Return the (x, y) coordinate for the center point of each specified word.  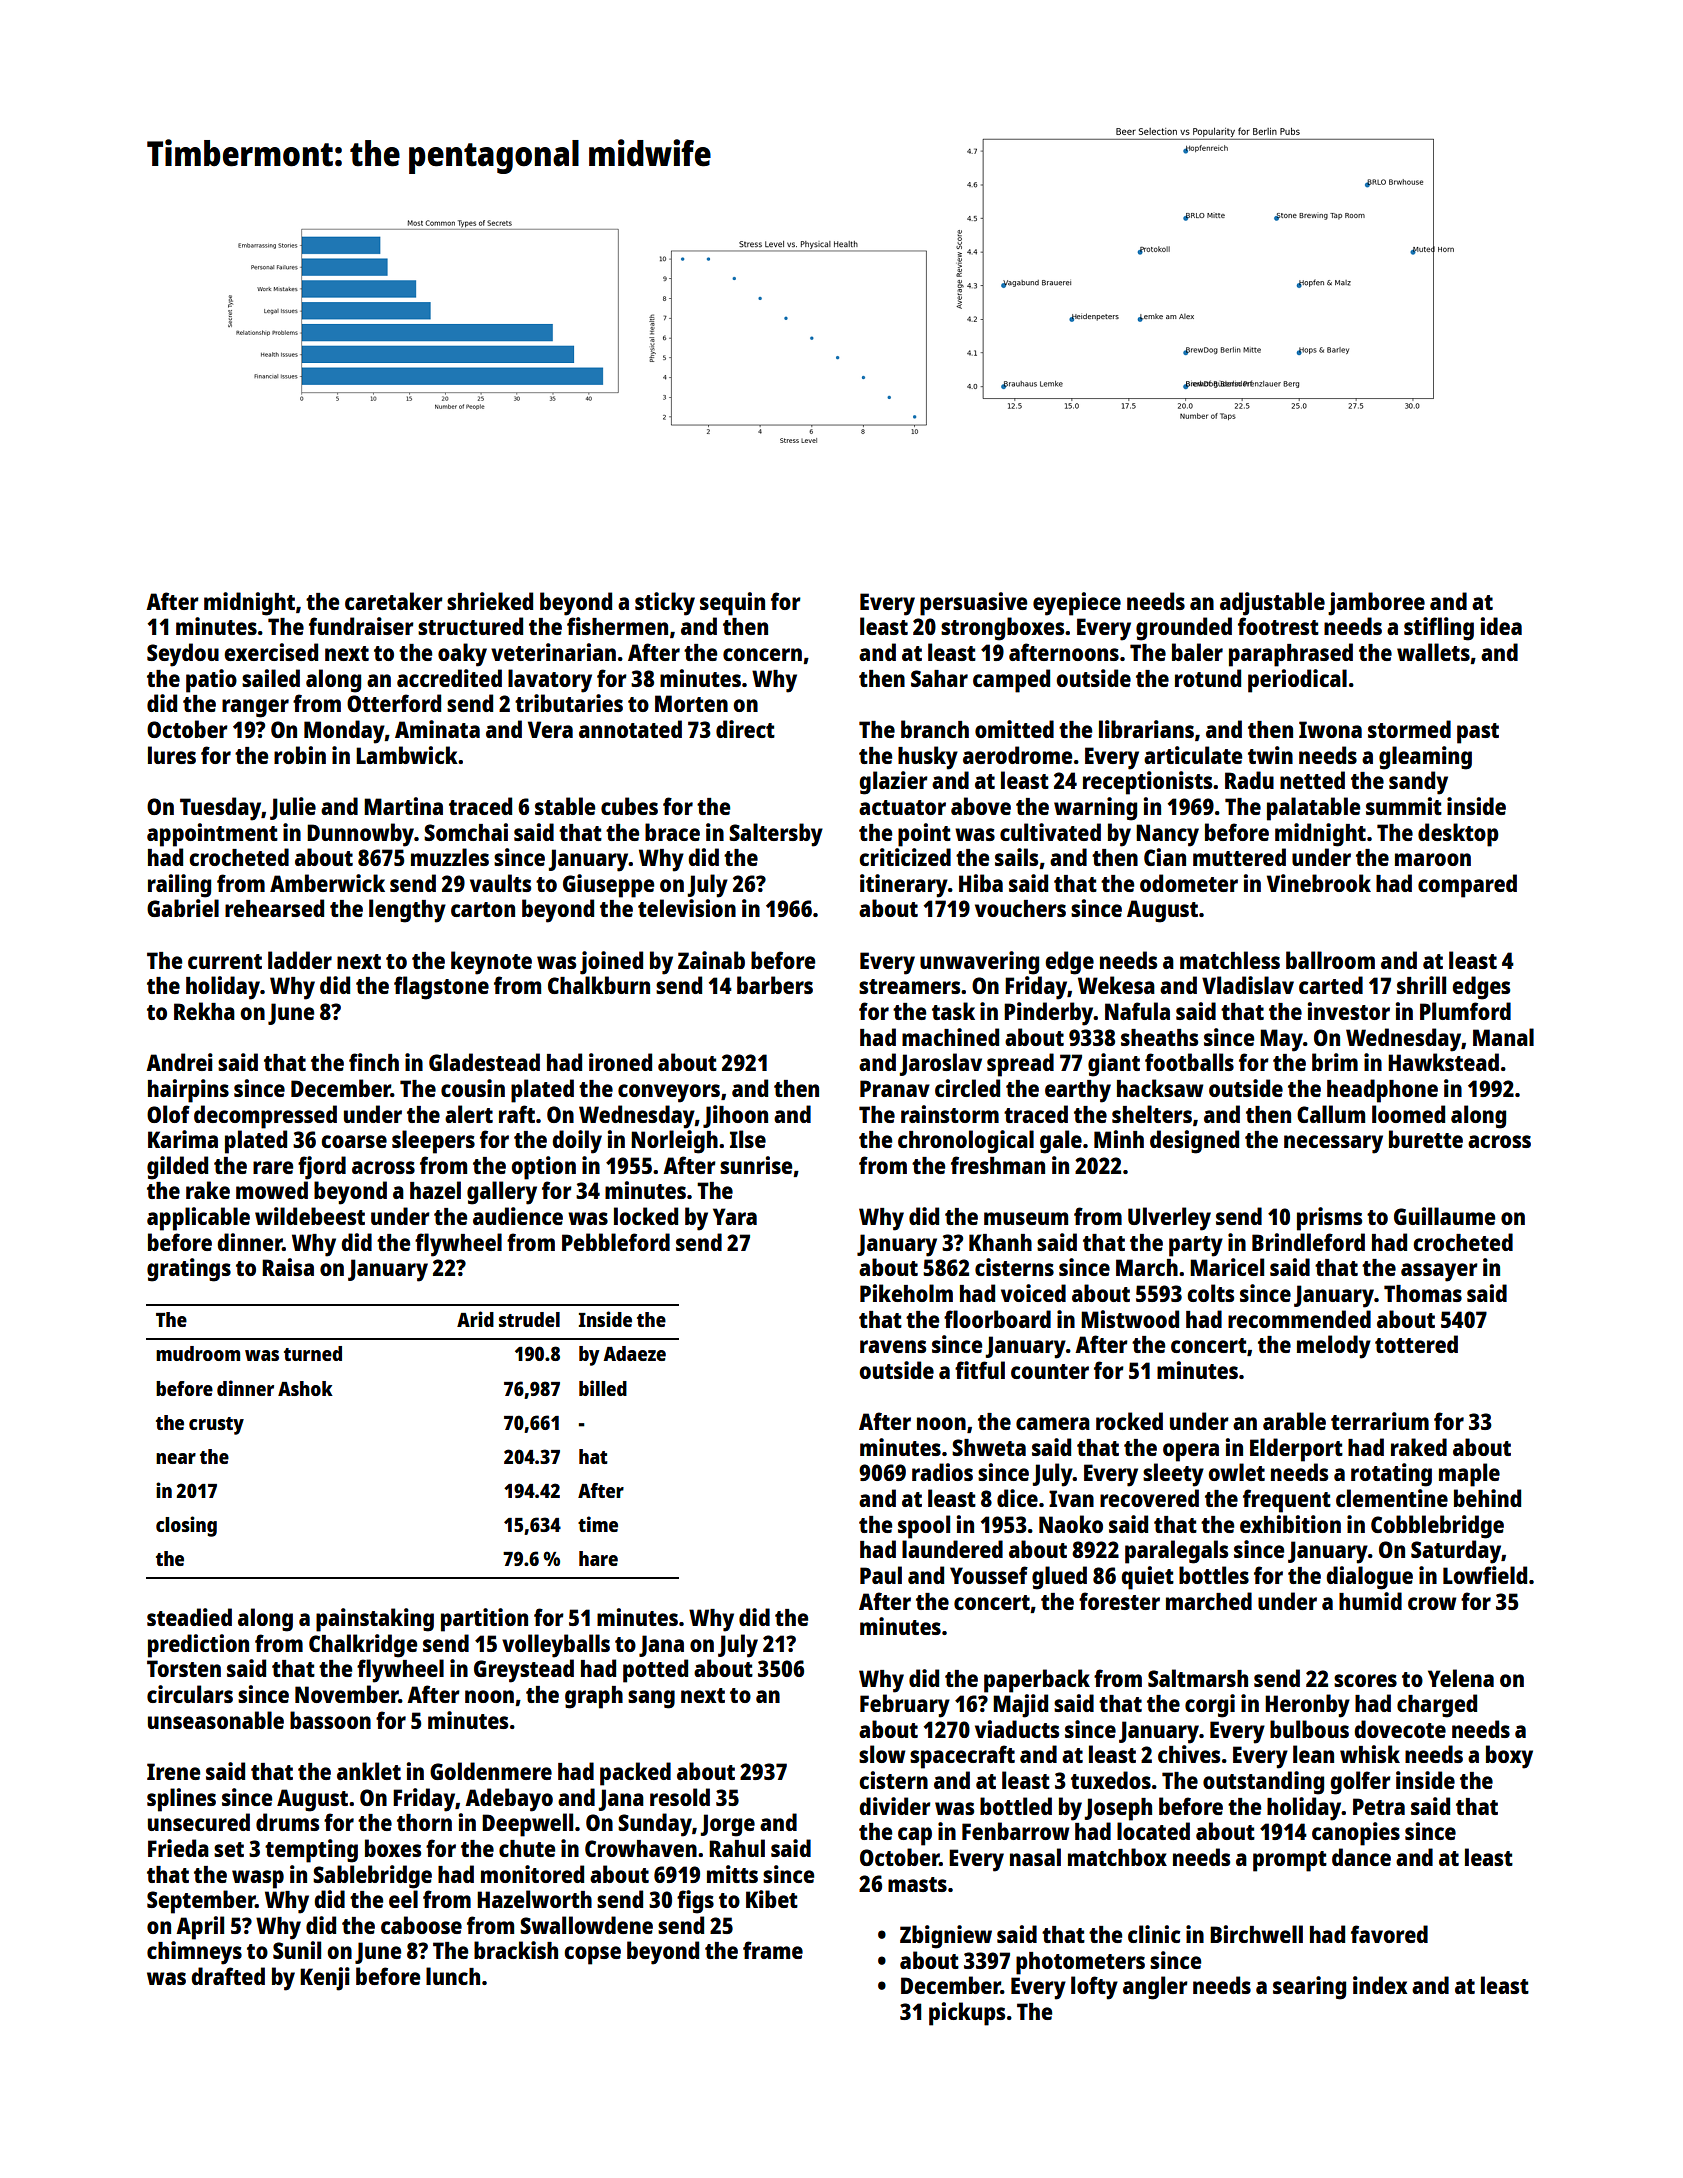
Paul (881, 1575)
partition (484, 1620)
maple (1469, 1475)
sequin (732, 604)
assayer (1439, 1272)
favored (1389, 1934)
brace (672, 832)
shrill (1421, 985)
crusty (216, 1426)
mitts (732, 1874)
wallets (1433, 652)
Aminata (437, 729)
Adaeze (634, 1353)
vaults (500, 883)
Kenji (325, 1979)
